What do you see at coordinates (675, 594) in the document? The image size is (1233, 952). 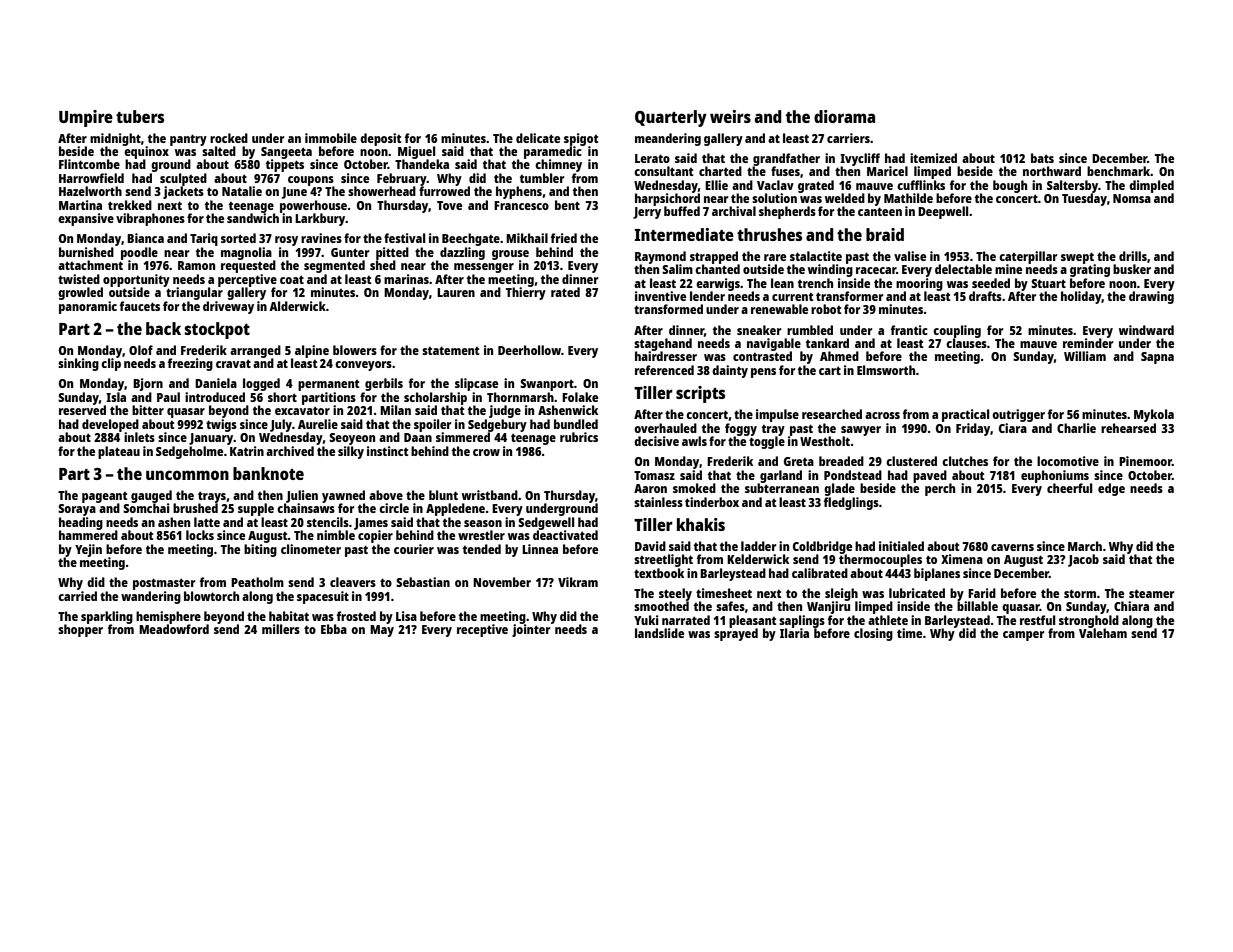 I see `steely` at bounding box center [675, 594].
